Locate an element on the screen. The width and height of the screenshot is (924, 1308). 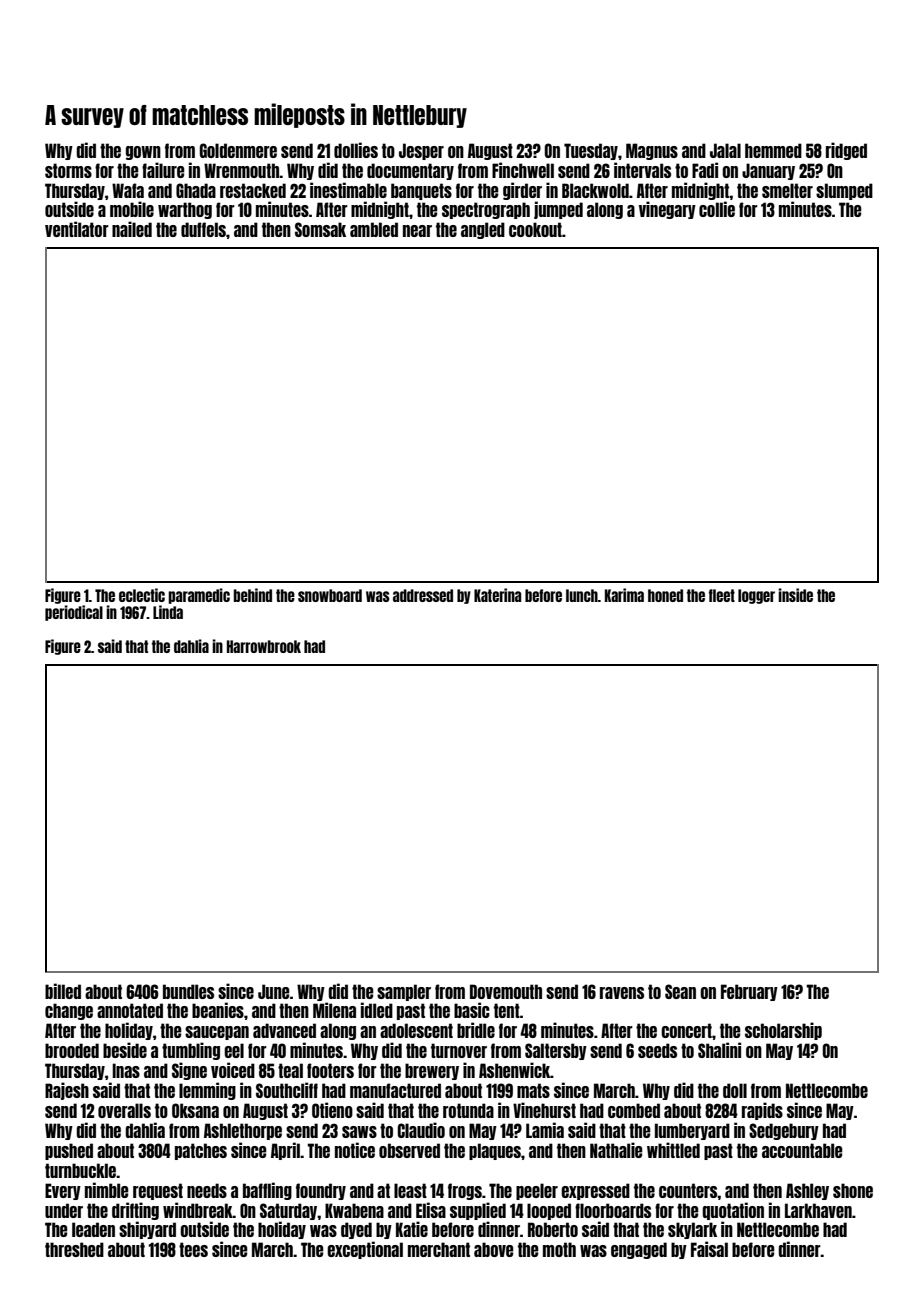
eclectic is located at coordinates (142, 595).
